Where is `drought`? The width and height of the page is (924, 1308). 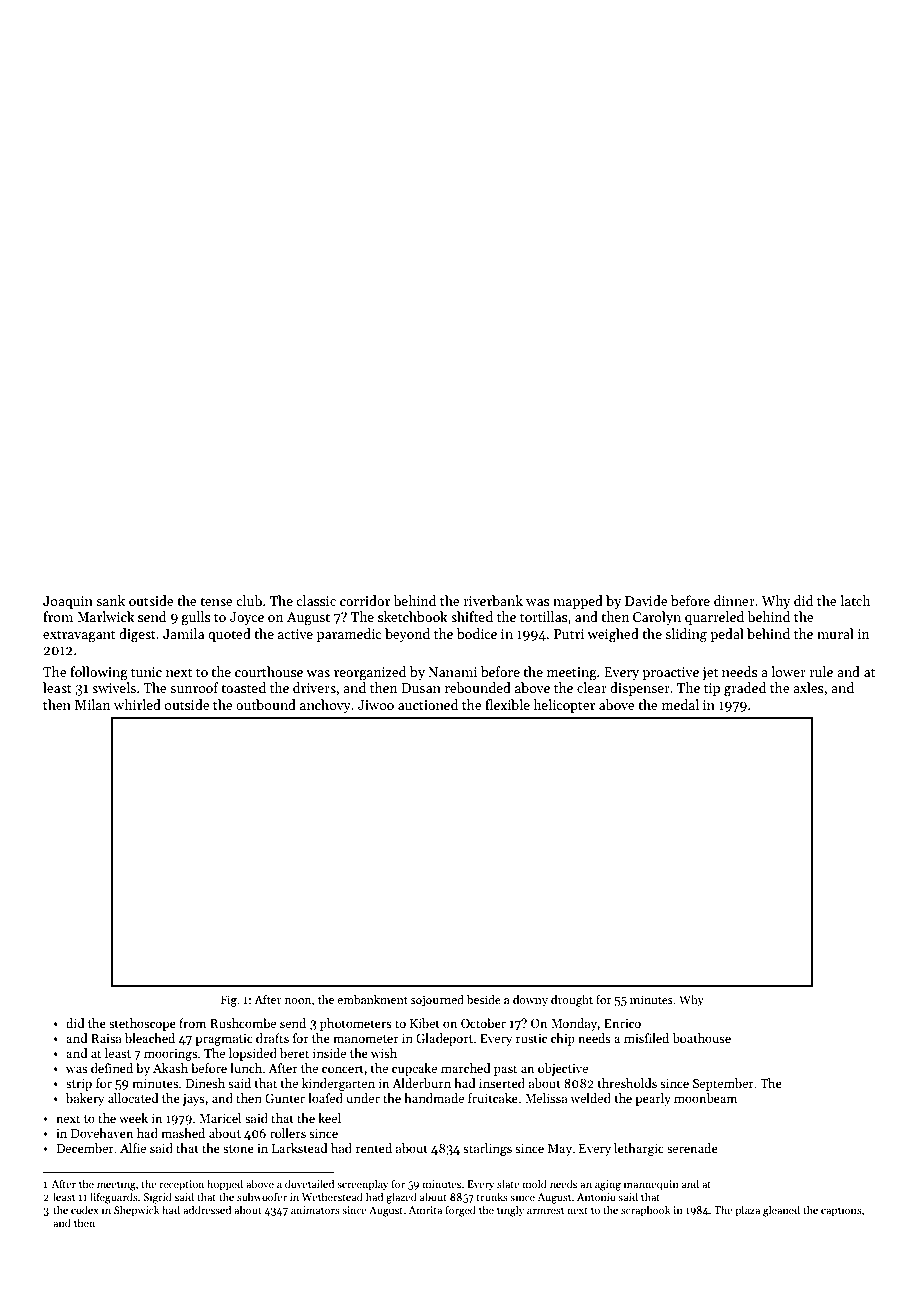 drought is located at coordinates (572, 1001).
